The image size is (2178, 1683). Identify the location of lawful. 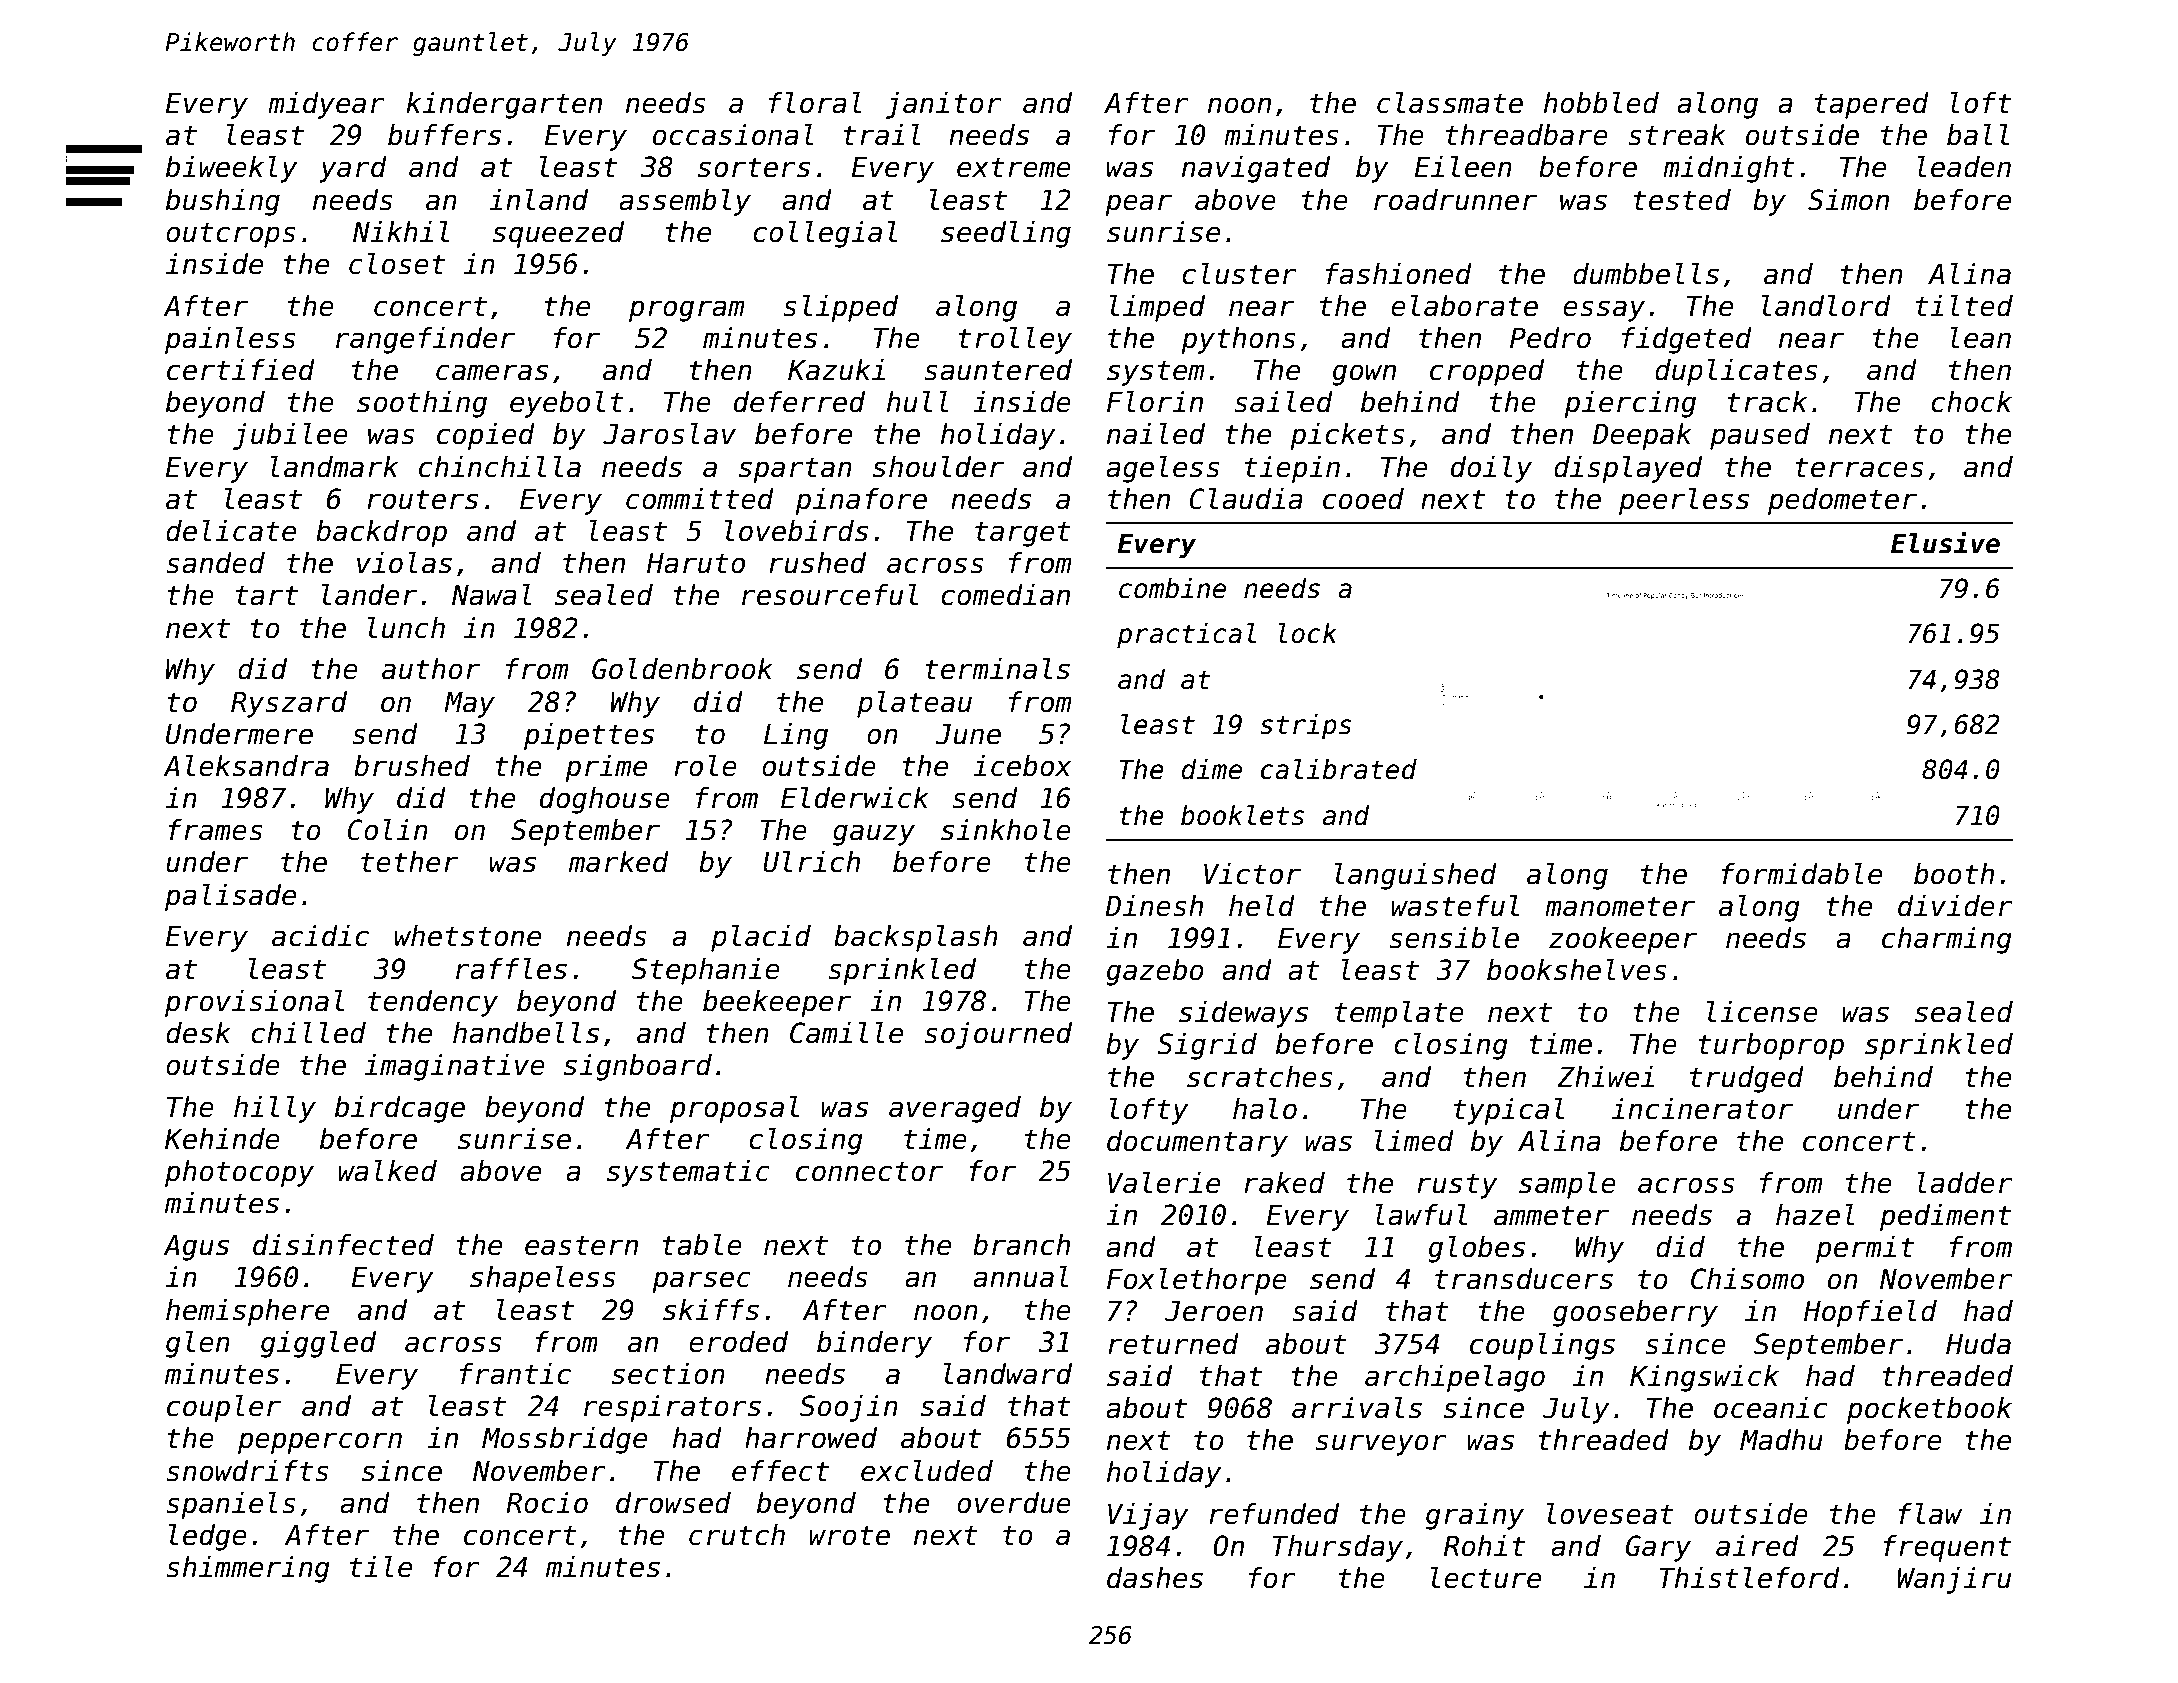
(1421, 1215).
